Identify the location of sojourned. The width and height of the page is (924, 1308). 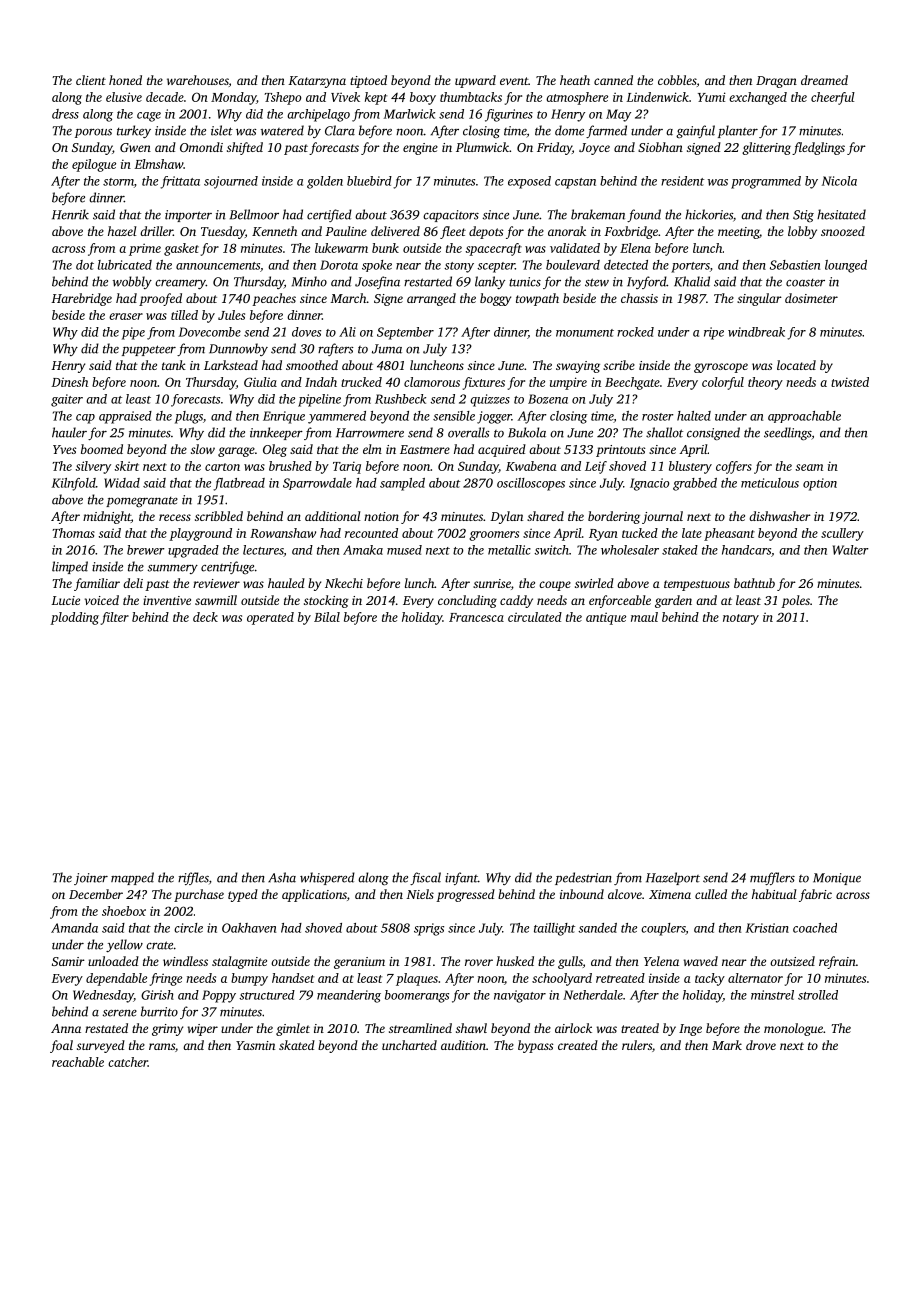
(231, 182).
